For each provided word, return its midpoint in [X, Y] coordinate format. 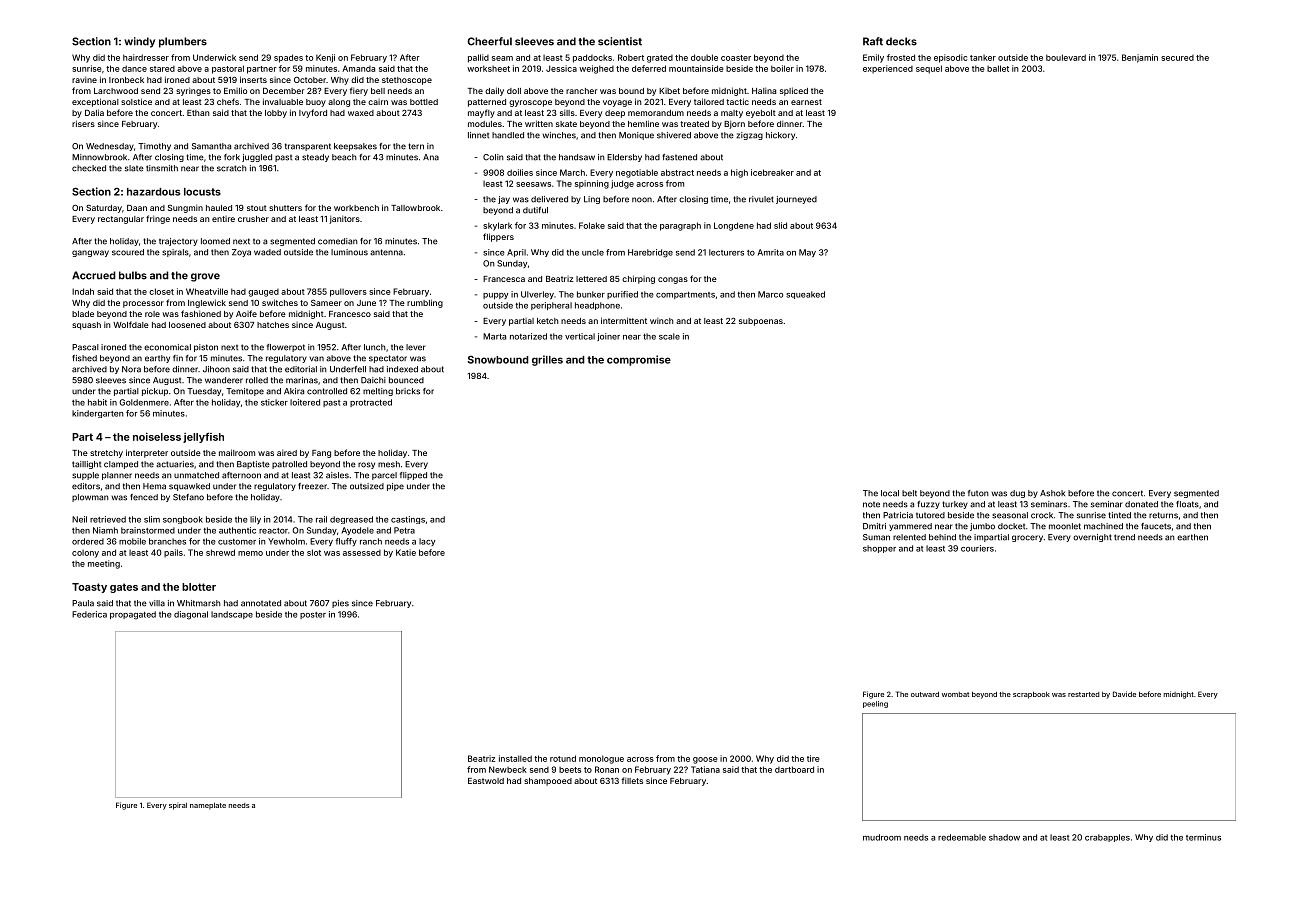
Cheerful [489, 41]
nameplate [208, 805]
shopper [879, 549]
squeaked [805, 295]
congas [673, 280]
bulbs [133, 275]
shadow [1004, 837]
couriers [977, 548]
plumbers [183, 42]
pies [340, 604]
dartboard [794, 769]
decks [901, 41]
